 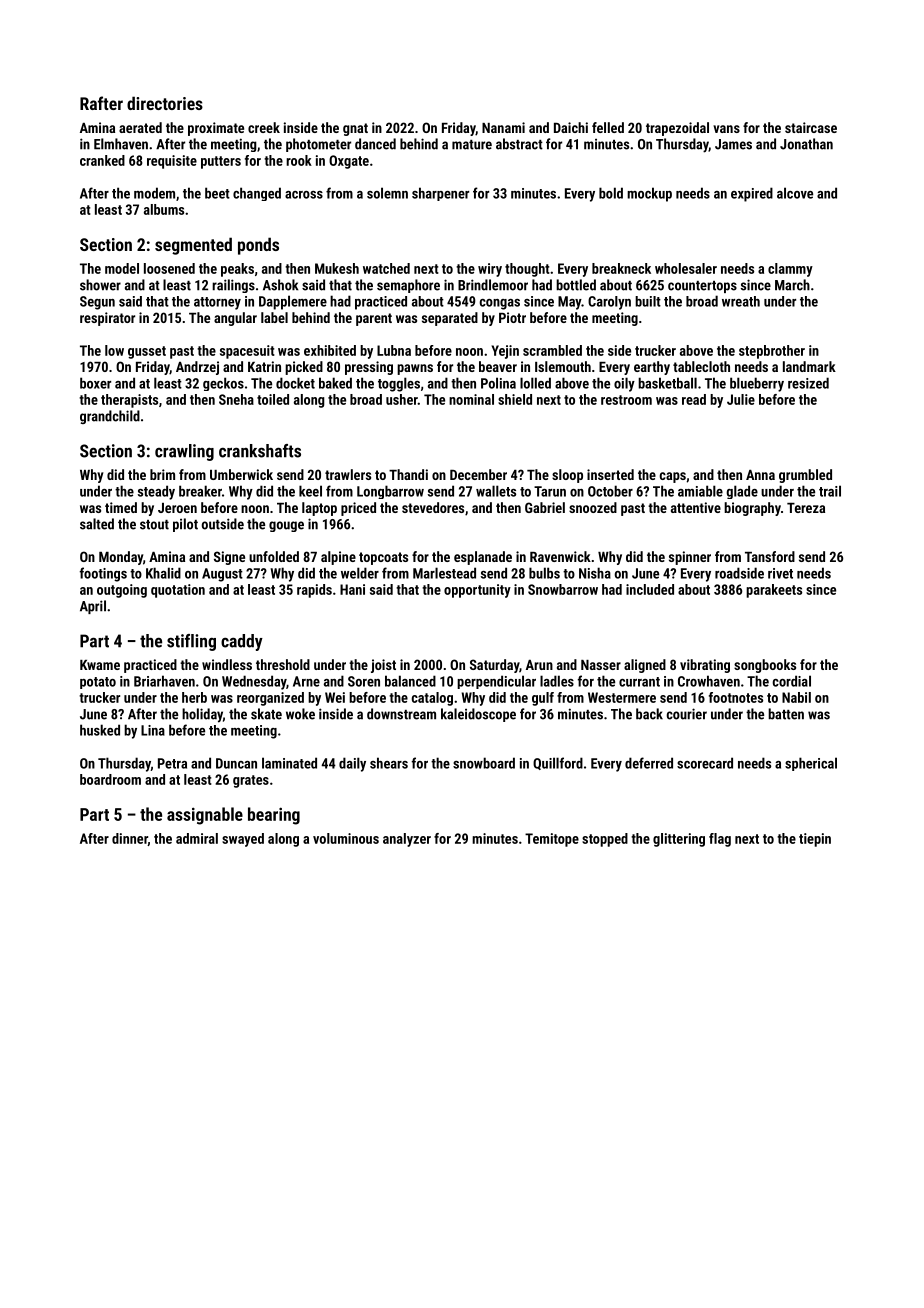 What do you see at coordinates (165, 103) in the document?
I see `directories` at bounding box center [165, 103].
